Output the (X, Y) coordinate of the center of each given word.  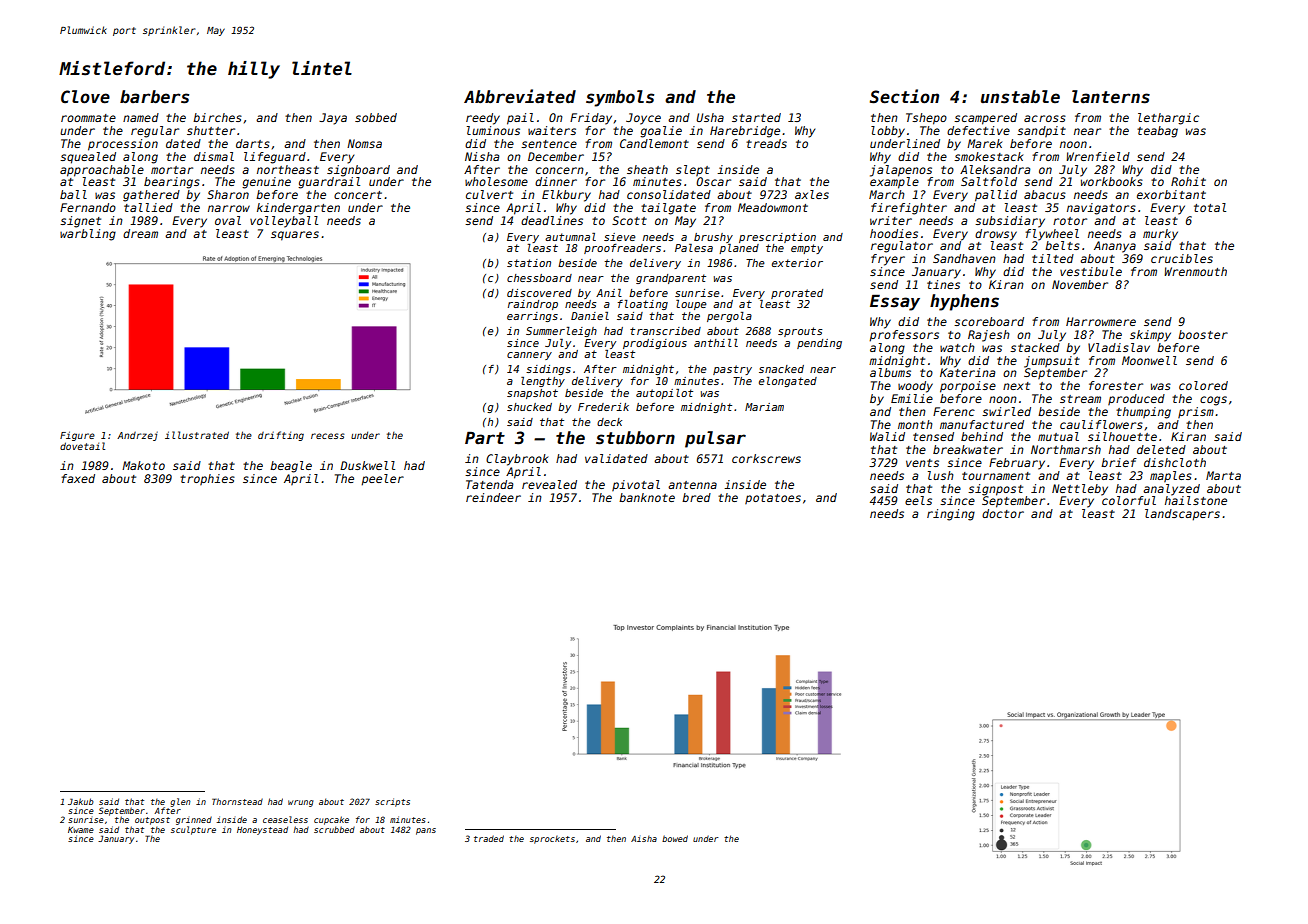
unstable (1020, 97)
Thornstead (237, 801)
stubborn (635, 438)
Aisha (644, 839)
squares (295, 236)
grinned (194, 820)
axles (812, 194)
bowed (675, 838)
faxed (78, 478)
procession (123, 145)
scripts (392, 802)
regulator (902, 247)
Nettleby (1080, 490)
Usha (710, 117)
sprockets (552, 840)
